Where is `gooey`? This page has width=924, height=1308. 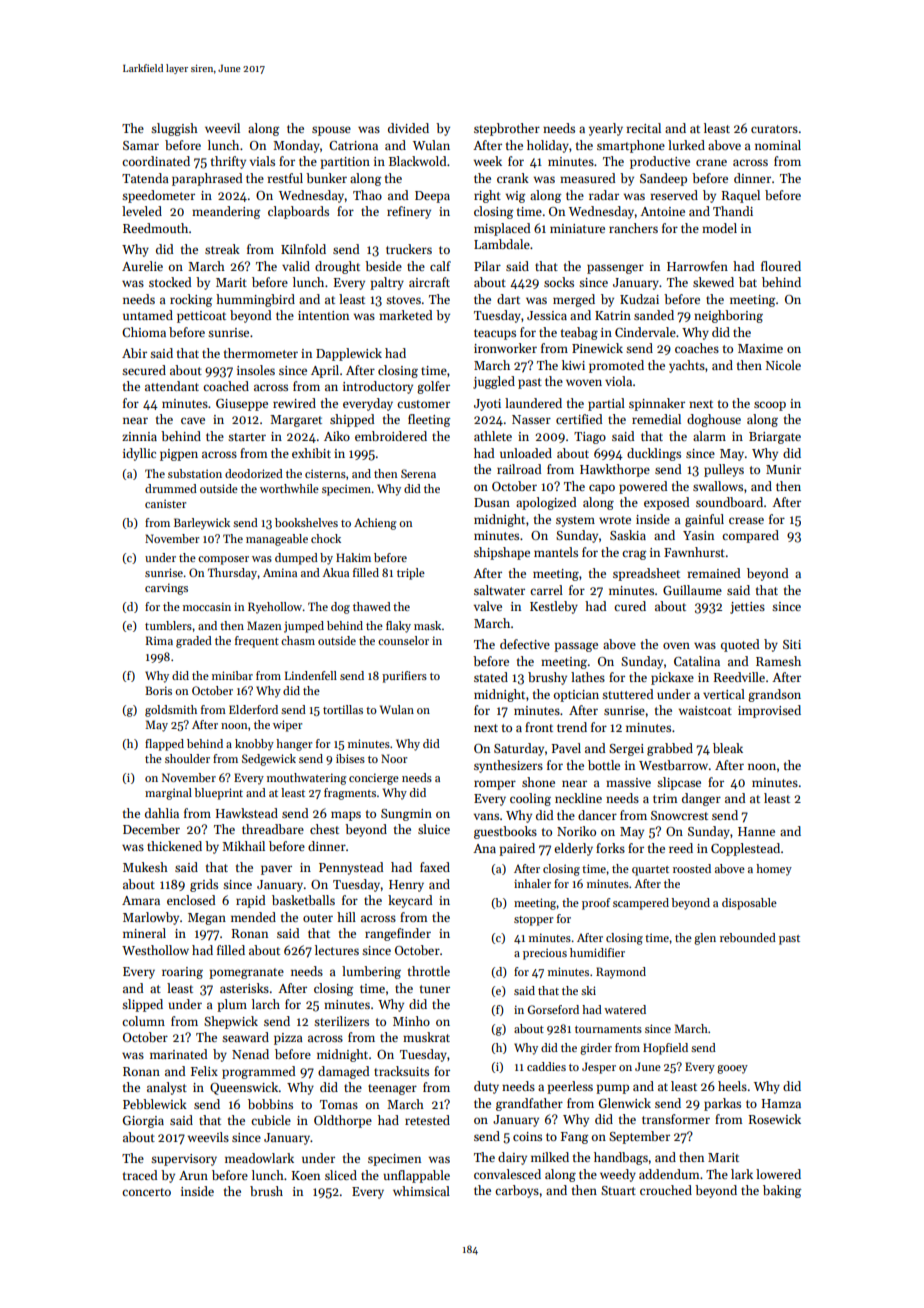
gooey is located at coordinates (732, 1069).
